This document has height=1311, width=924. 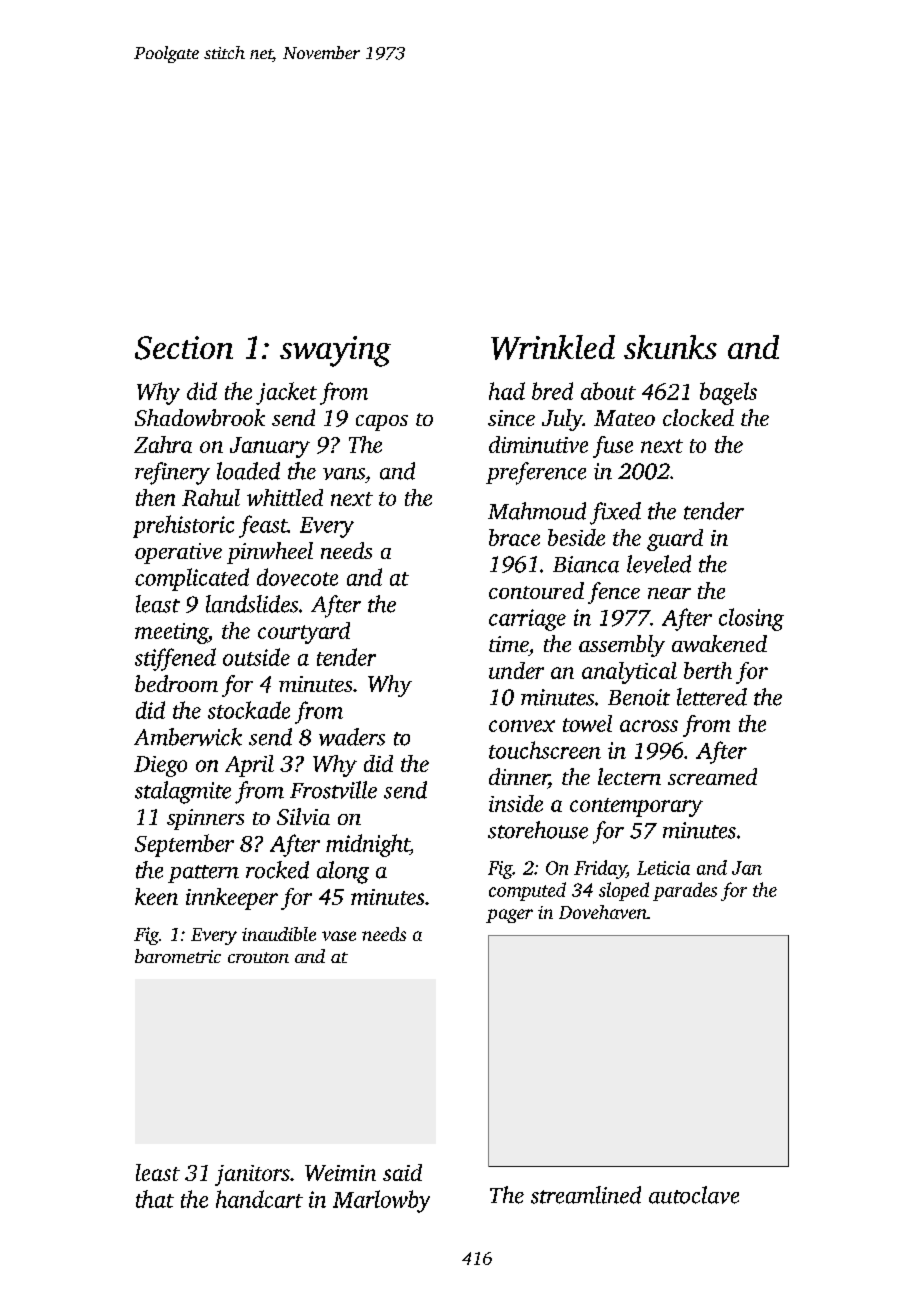 What do you see at coordinates (615, 513) in the document?
I see `fixed` at bounding box center [615, 513].
